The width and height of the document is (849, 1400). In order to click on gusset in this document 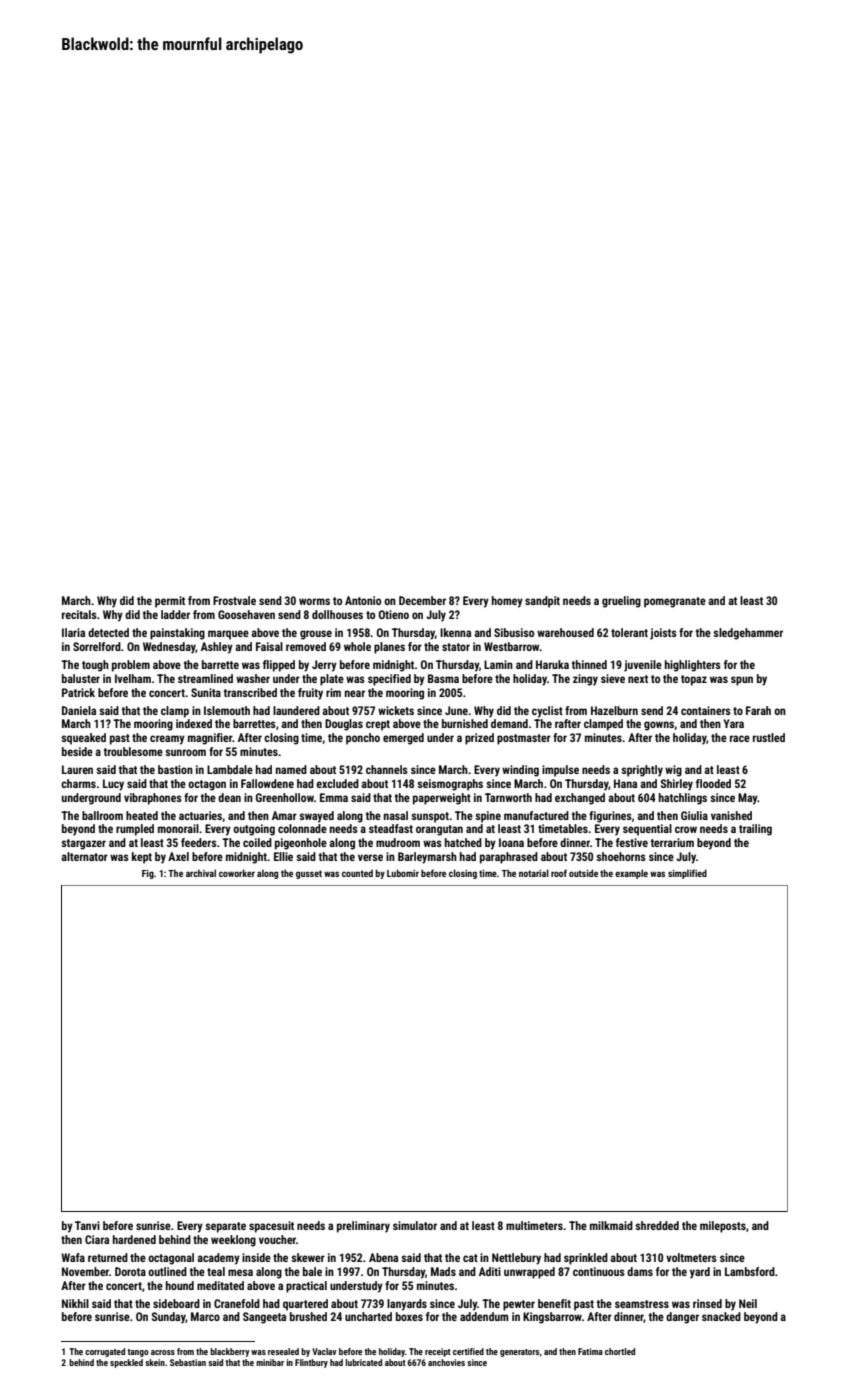, I will do `click(309, 874)`.
